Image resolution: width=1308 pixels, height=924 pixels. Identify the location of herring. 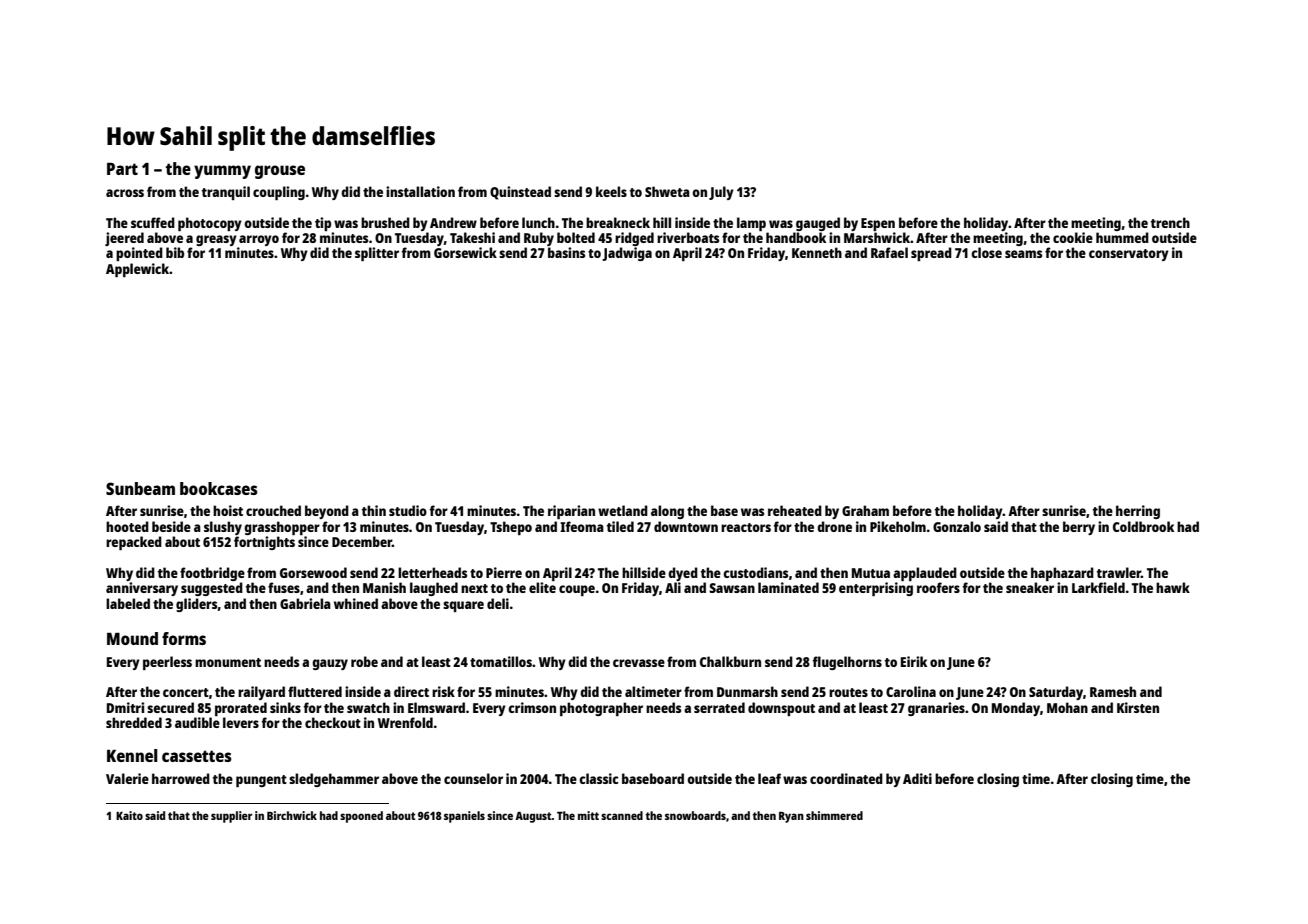
(1138, 512).
